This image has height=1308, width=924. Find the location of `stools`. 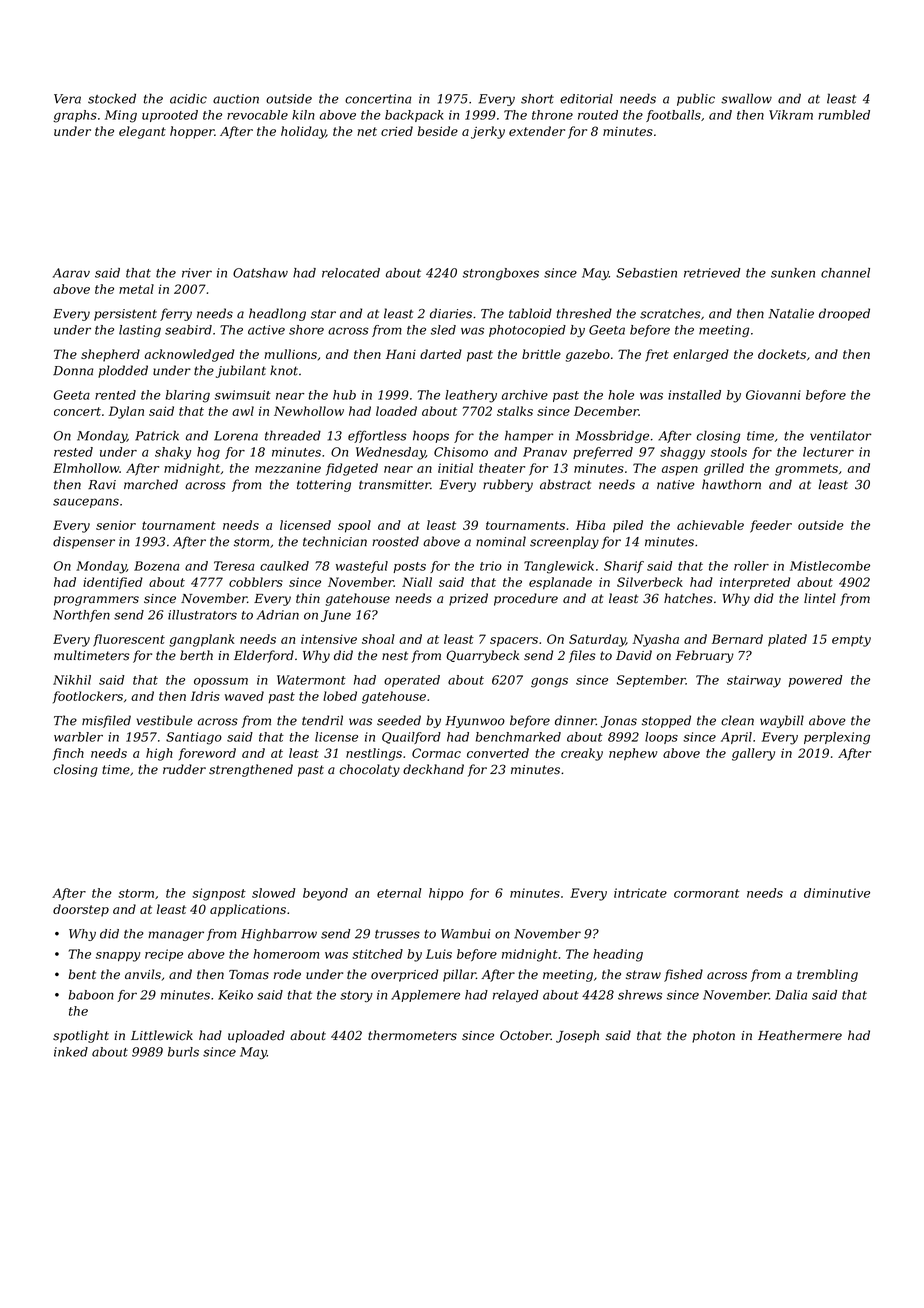

stools is located at coordinates (729, 452).
